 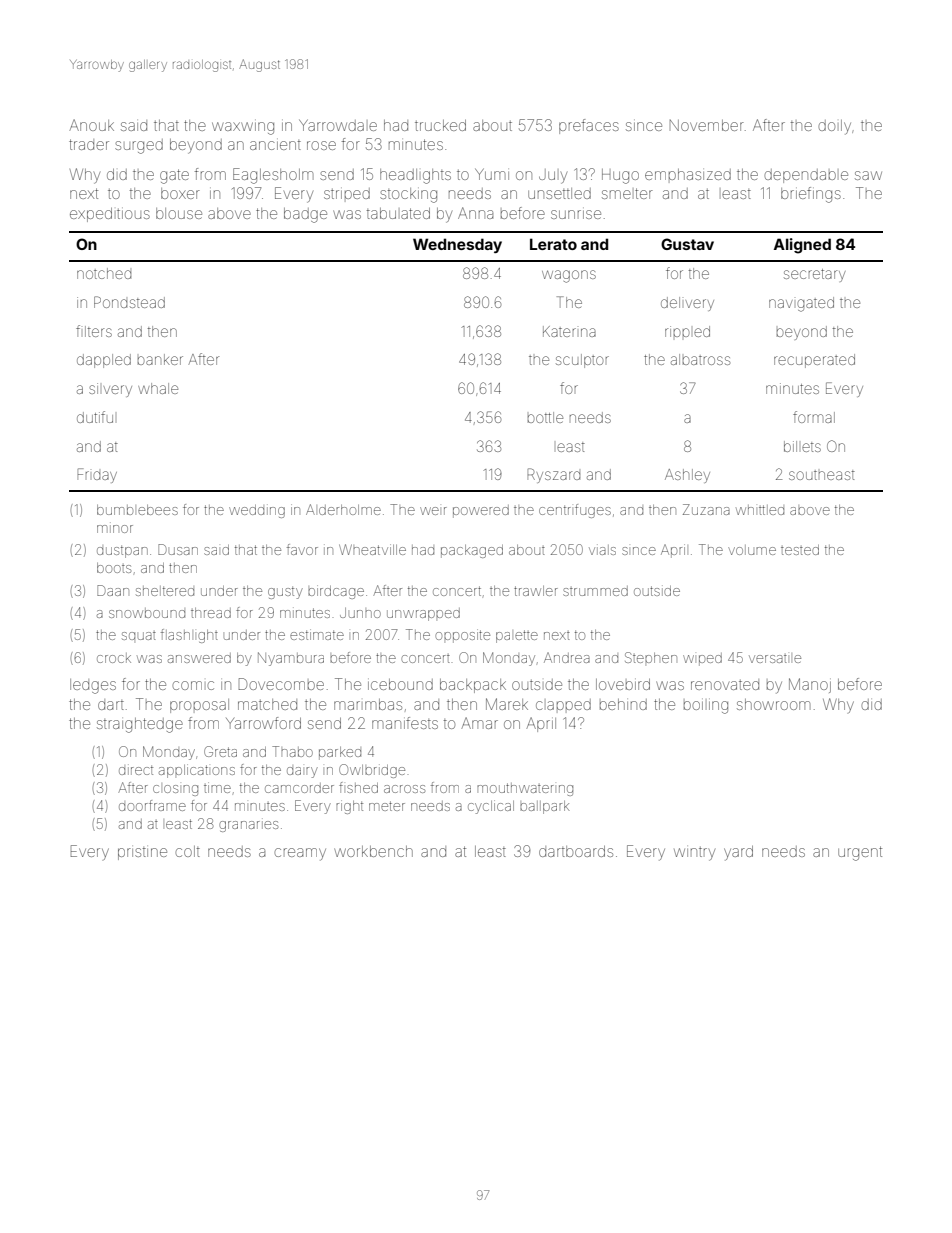 I want to click on tested, so click(x=800, y=550).
